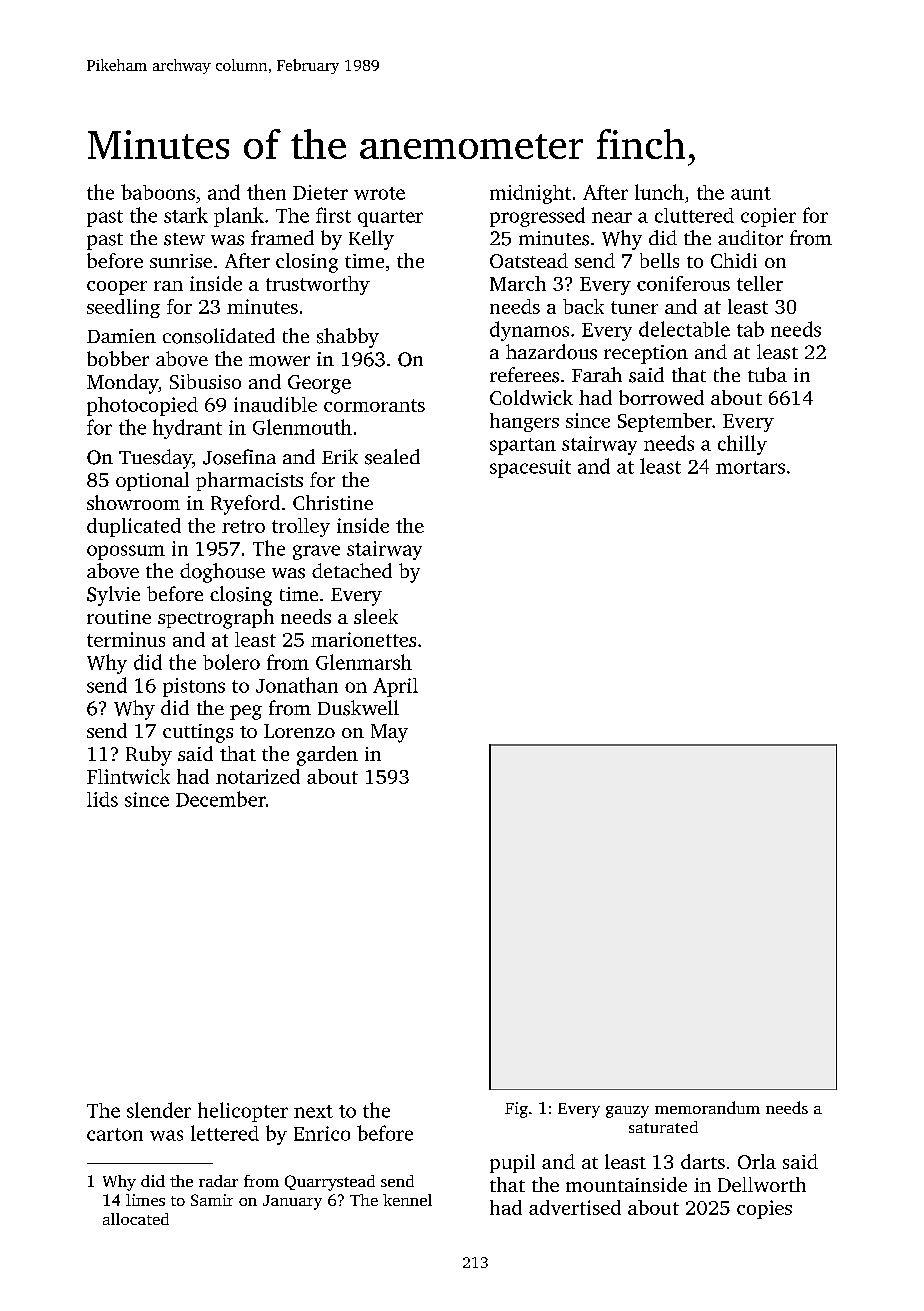 The width and height of the image is (924, 1311). I want to click on advertised, so click(575, 1207).
